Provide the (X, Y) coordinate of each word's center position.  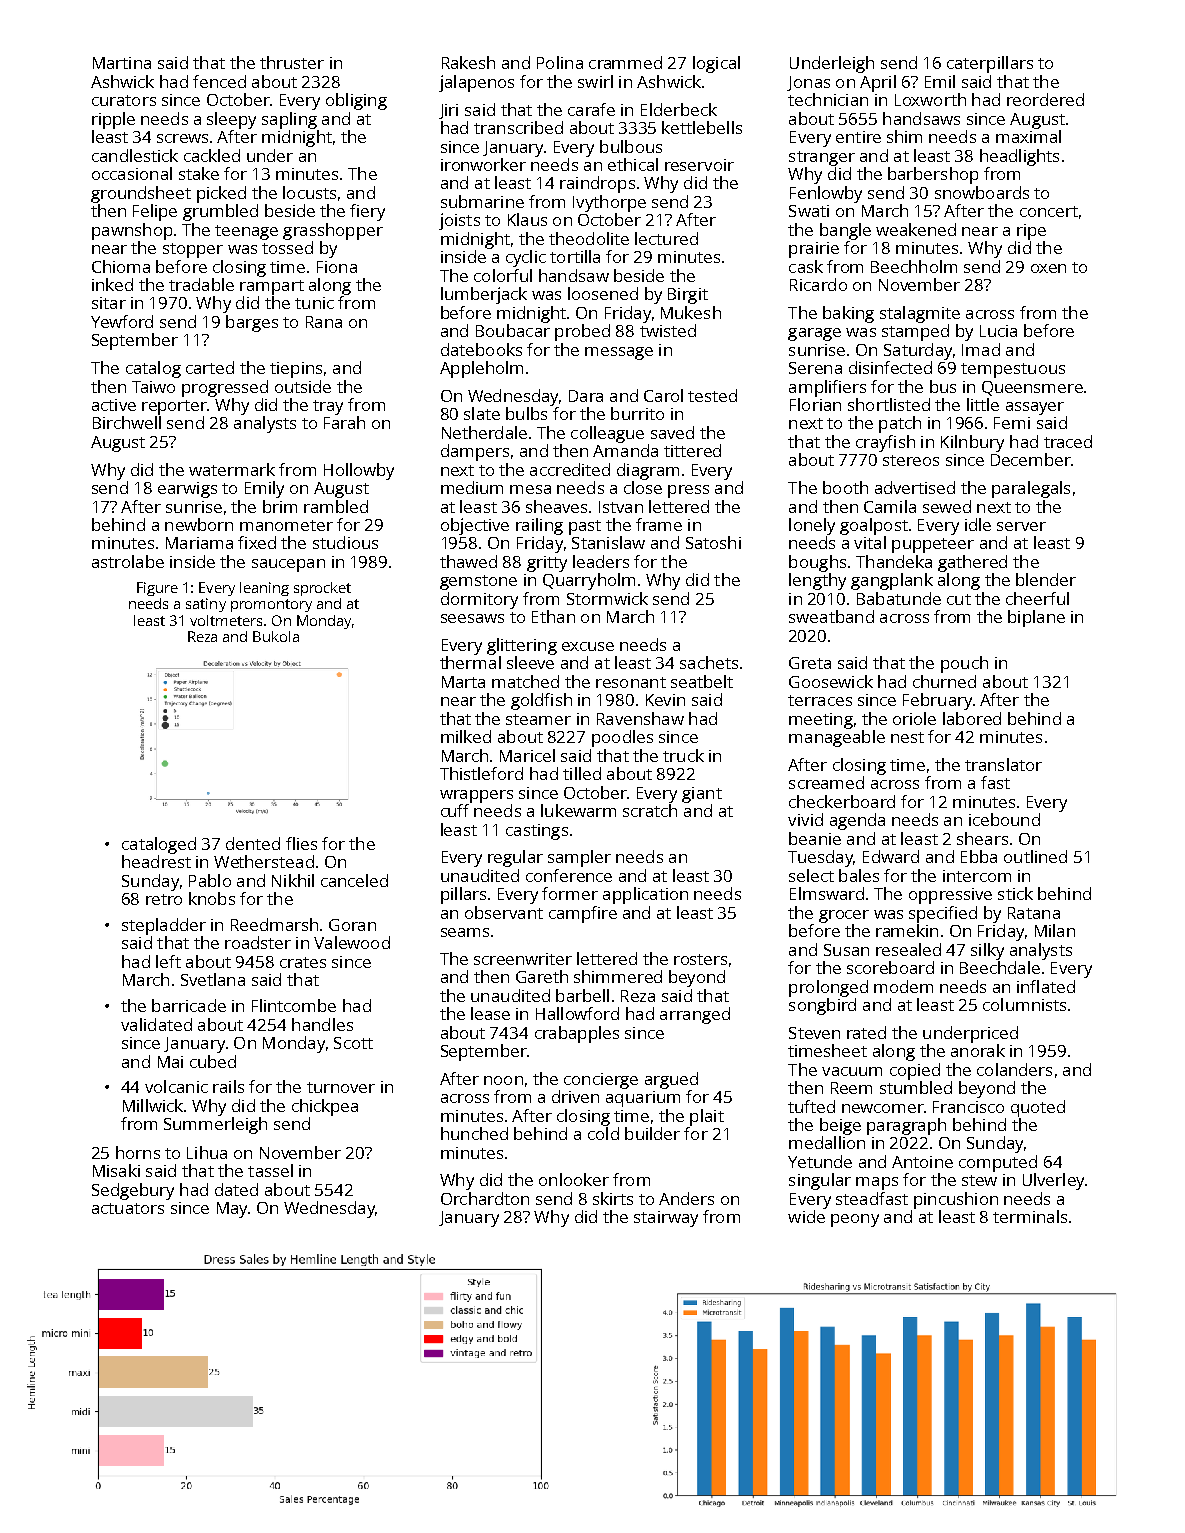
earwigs (187, 490)
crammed (625, 62)
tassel (270, 1170)
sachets (709, 662)
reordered (1045, 99)
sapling (289, 120)
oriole (914, 718)
